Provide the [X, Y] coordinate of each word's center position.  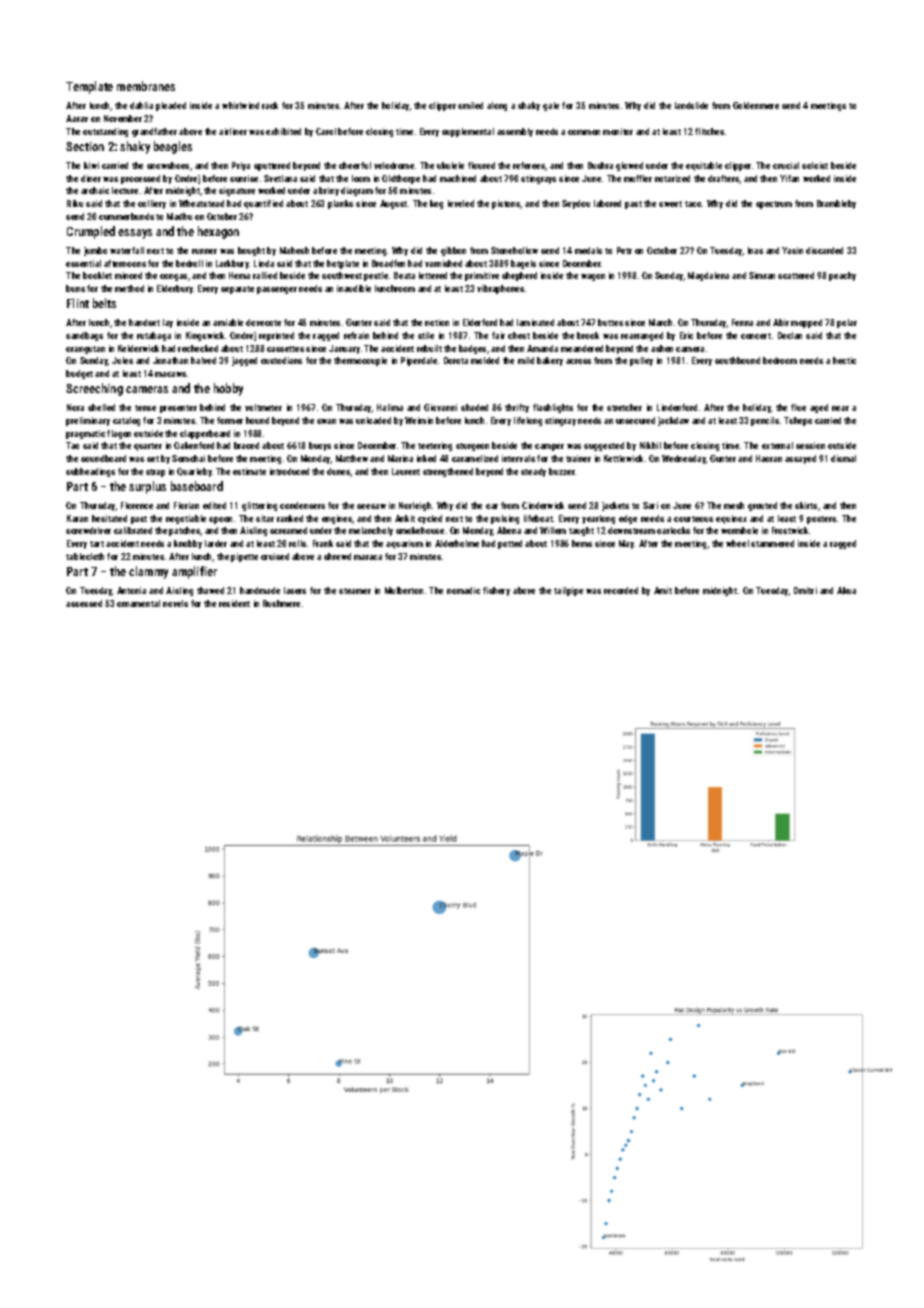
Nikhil [650, 445]
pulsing [505, 519]
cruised [275, 556]
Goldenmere [756, 105]
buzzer [562, 471]
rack [270, 105]
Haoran [769, 458]
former [230, 420]
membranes [146, 86]
